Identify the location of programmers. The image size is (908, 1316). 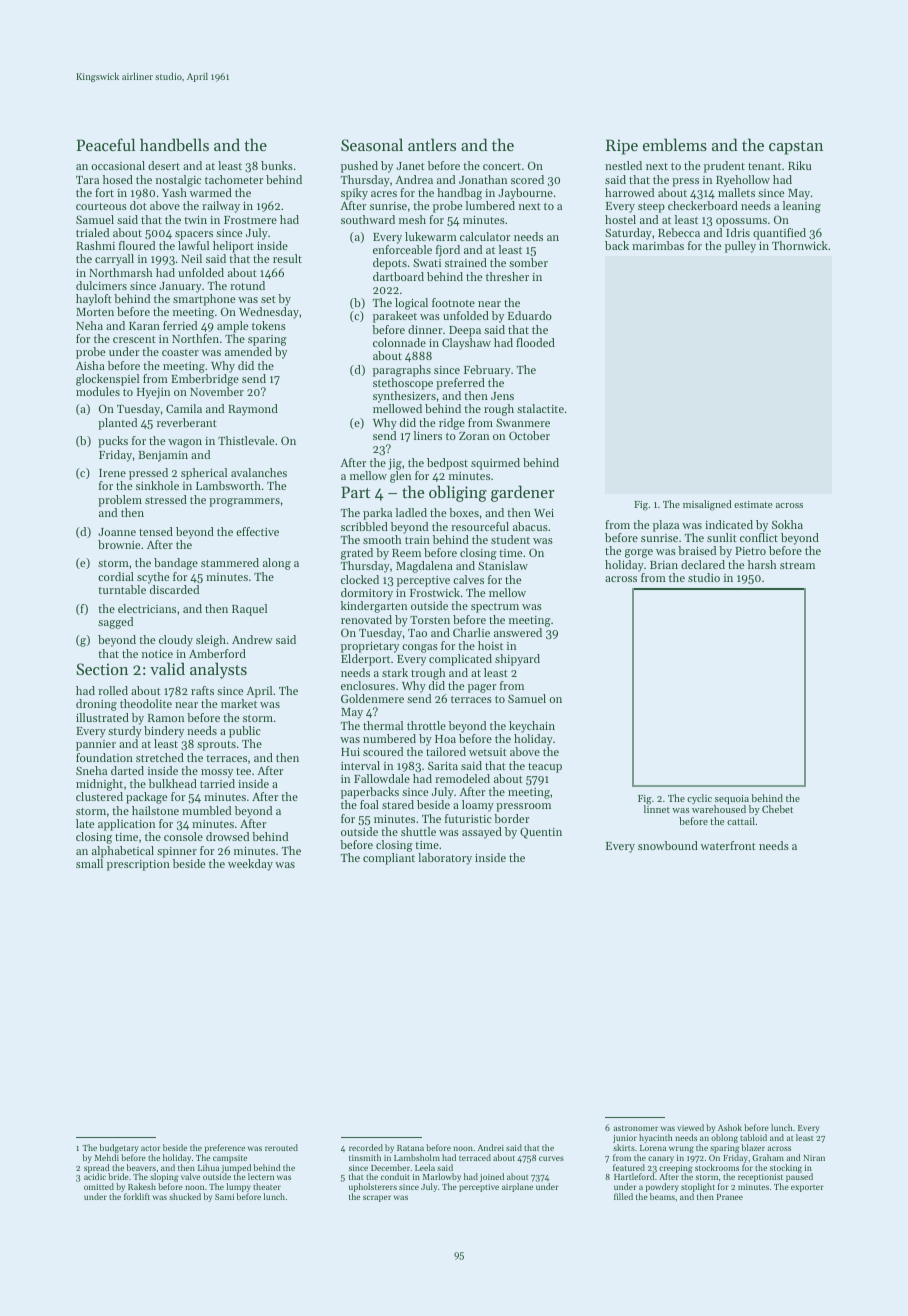
(244, 502).
